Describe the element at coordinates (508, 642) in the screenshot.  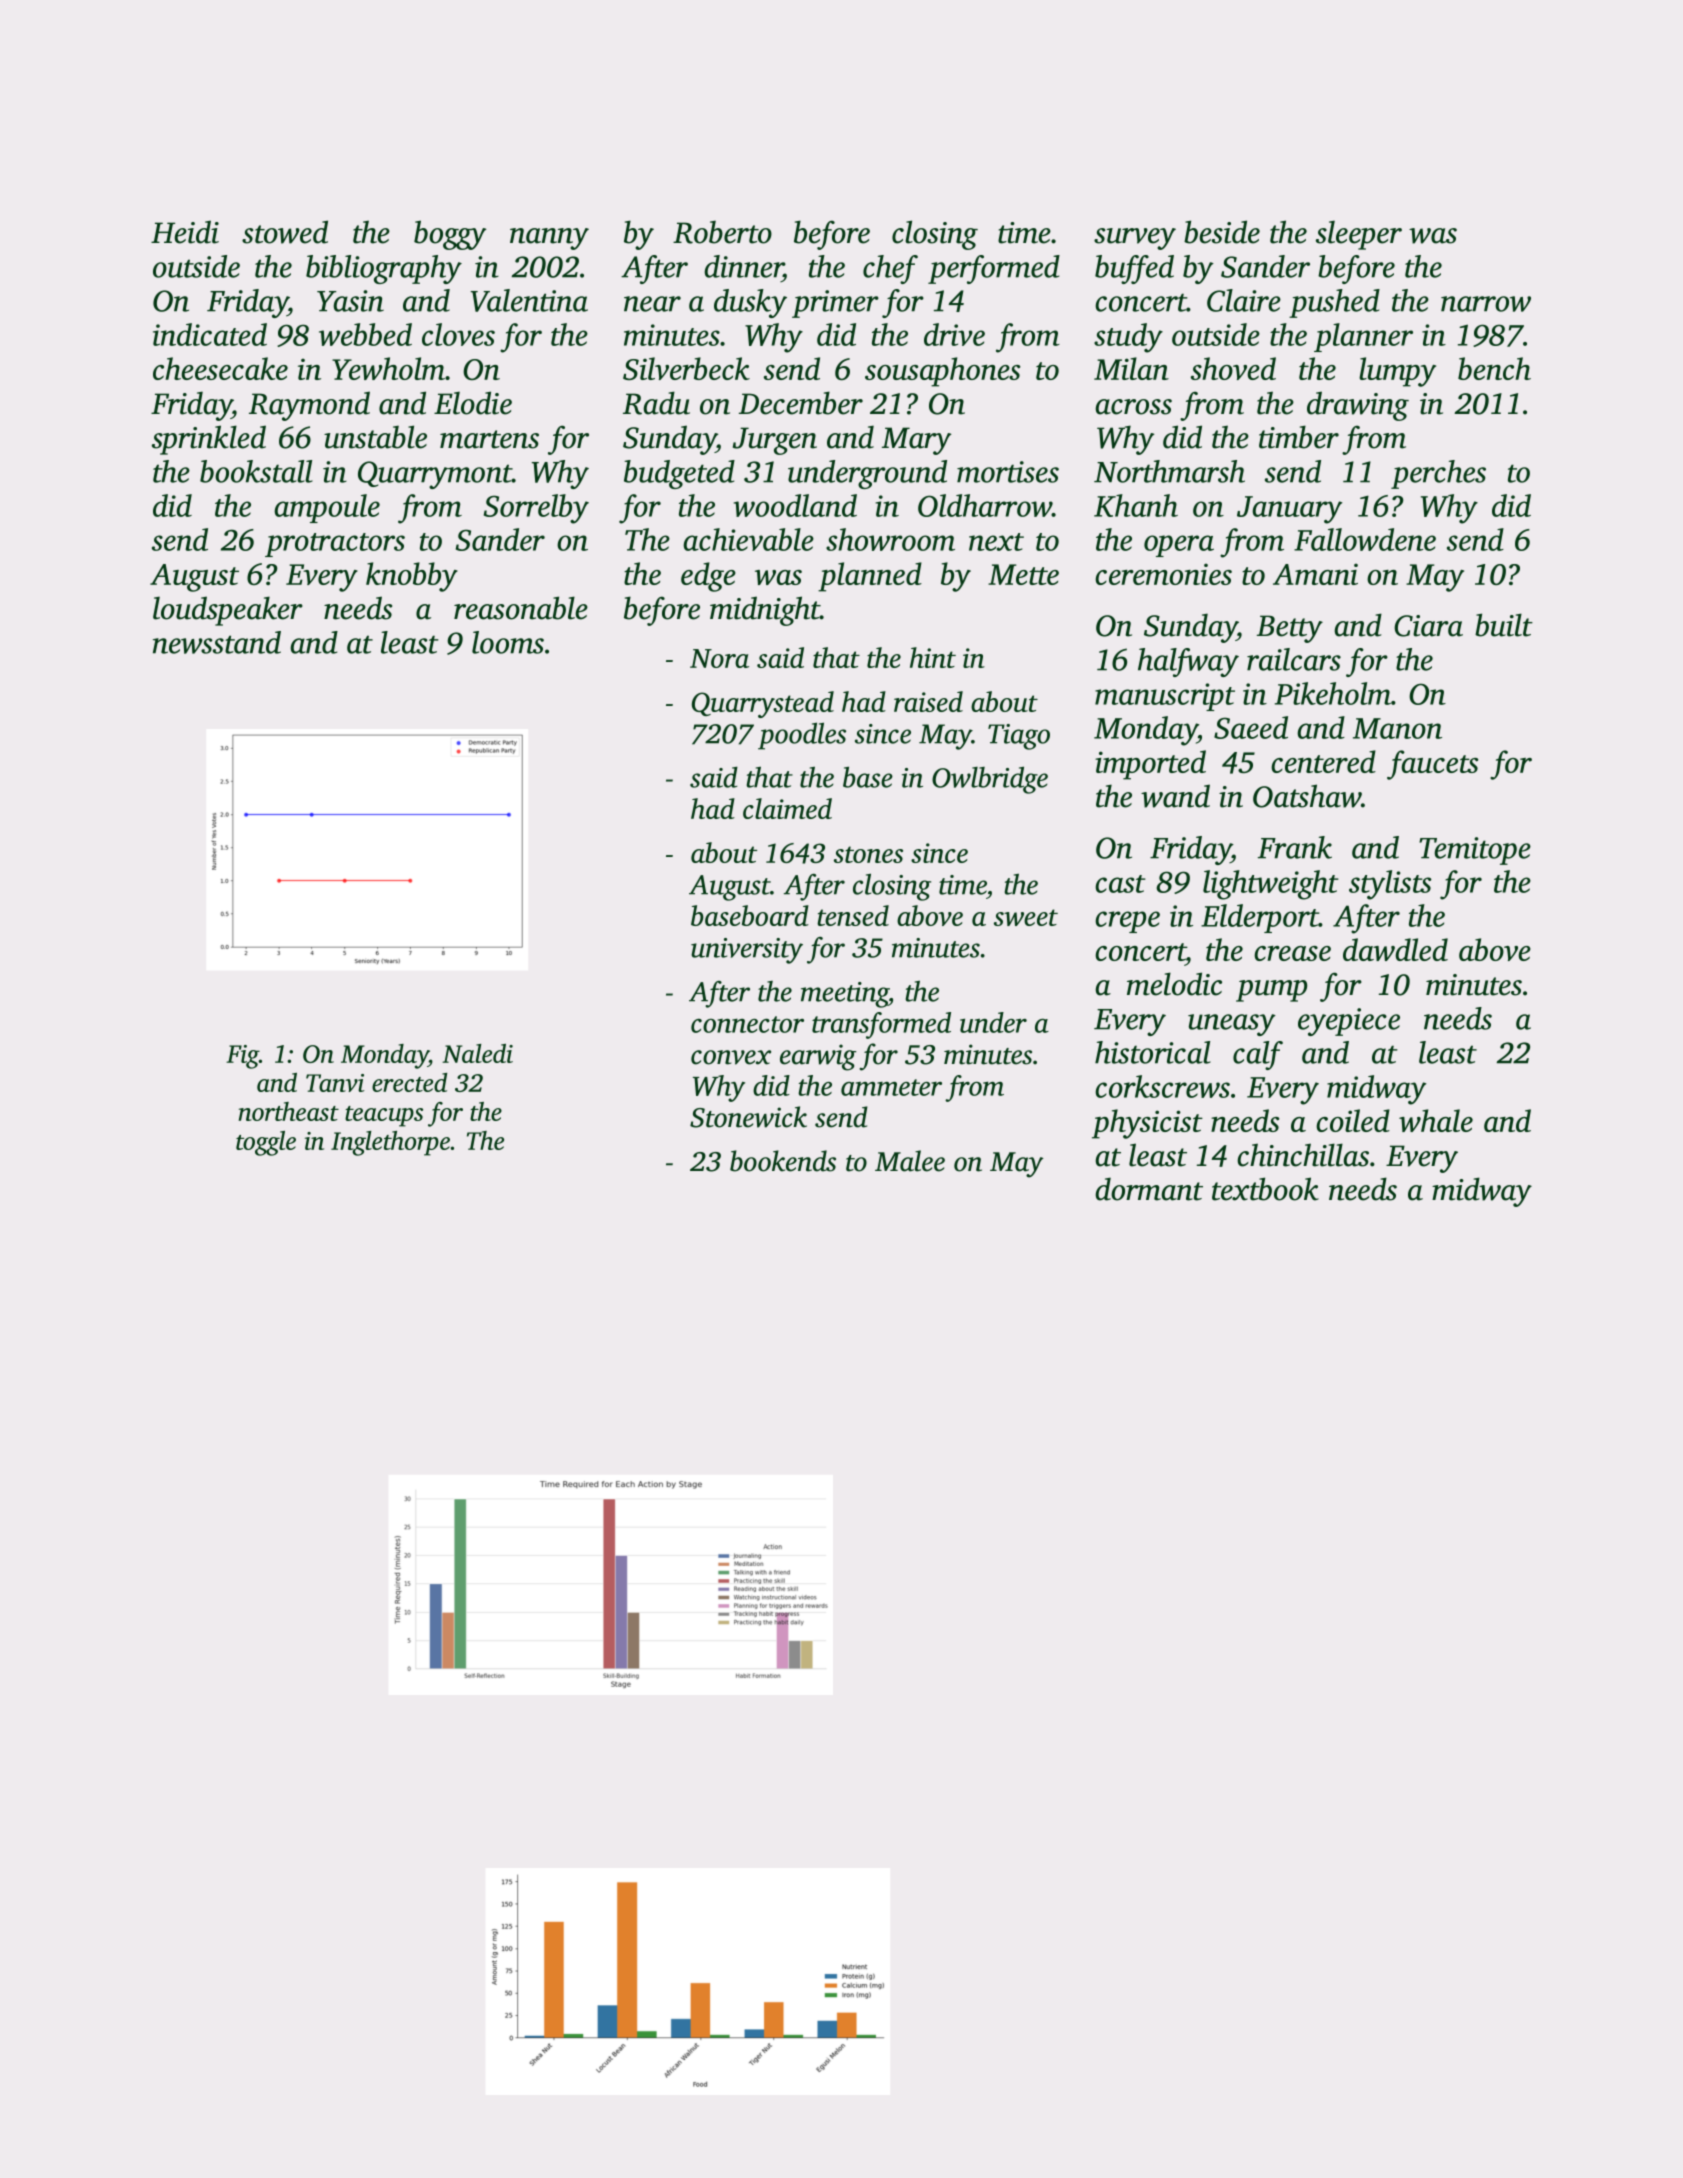
I see `looms` at that location.
